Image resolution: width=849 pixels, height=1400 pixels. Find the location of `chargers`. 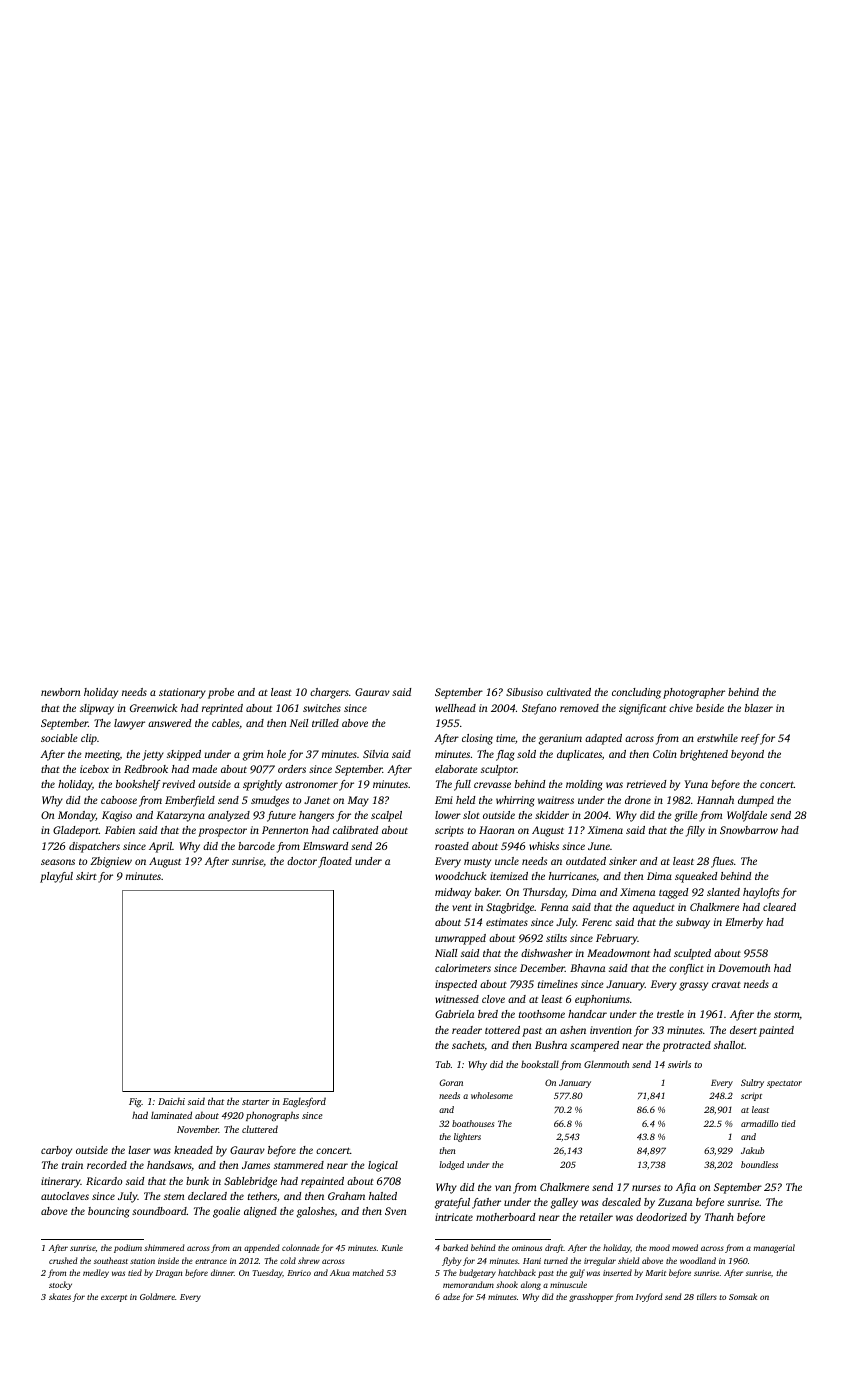

chargers is located at coordinates (329, 693).
